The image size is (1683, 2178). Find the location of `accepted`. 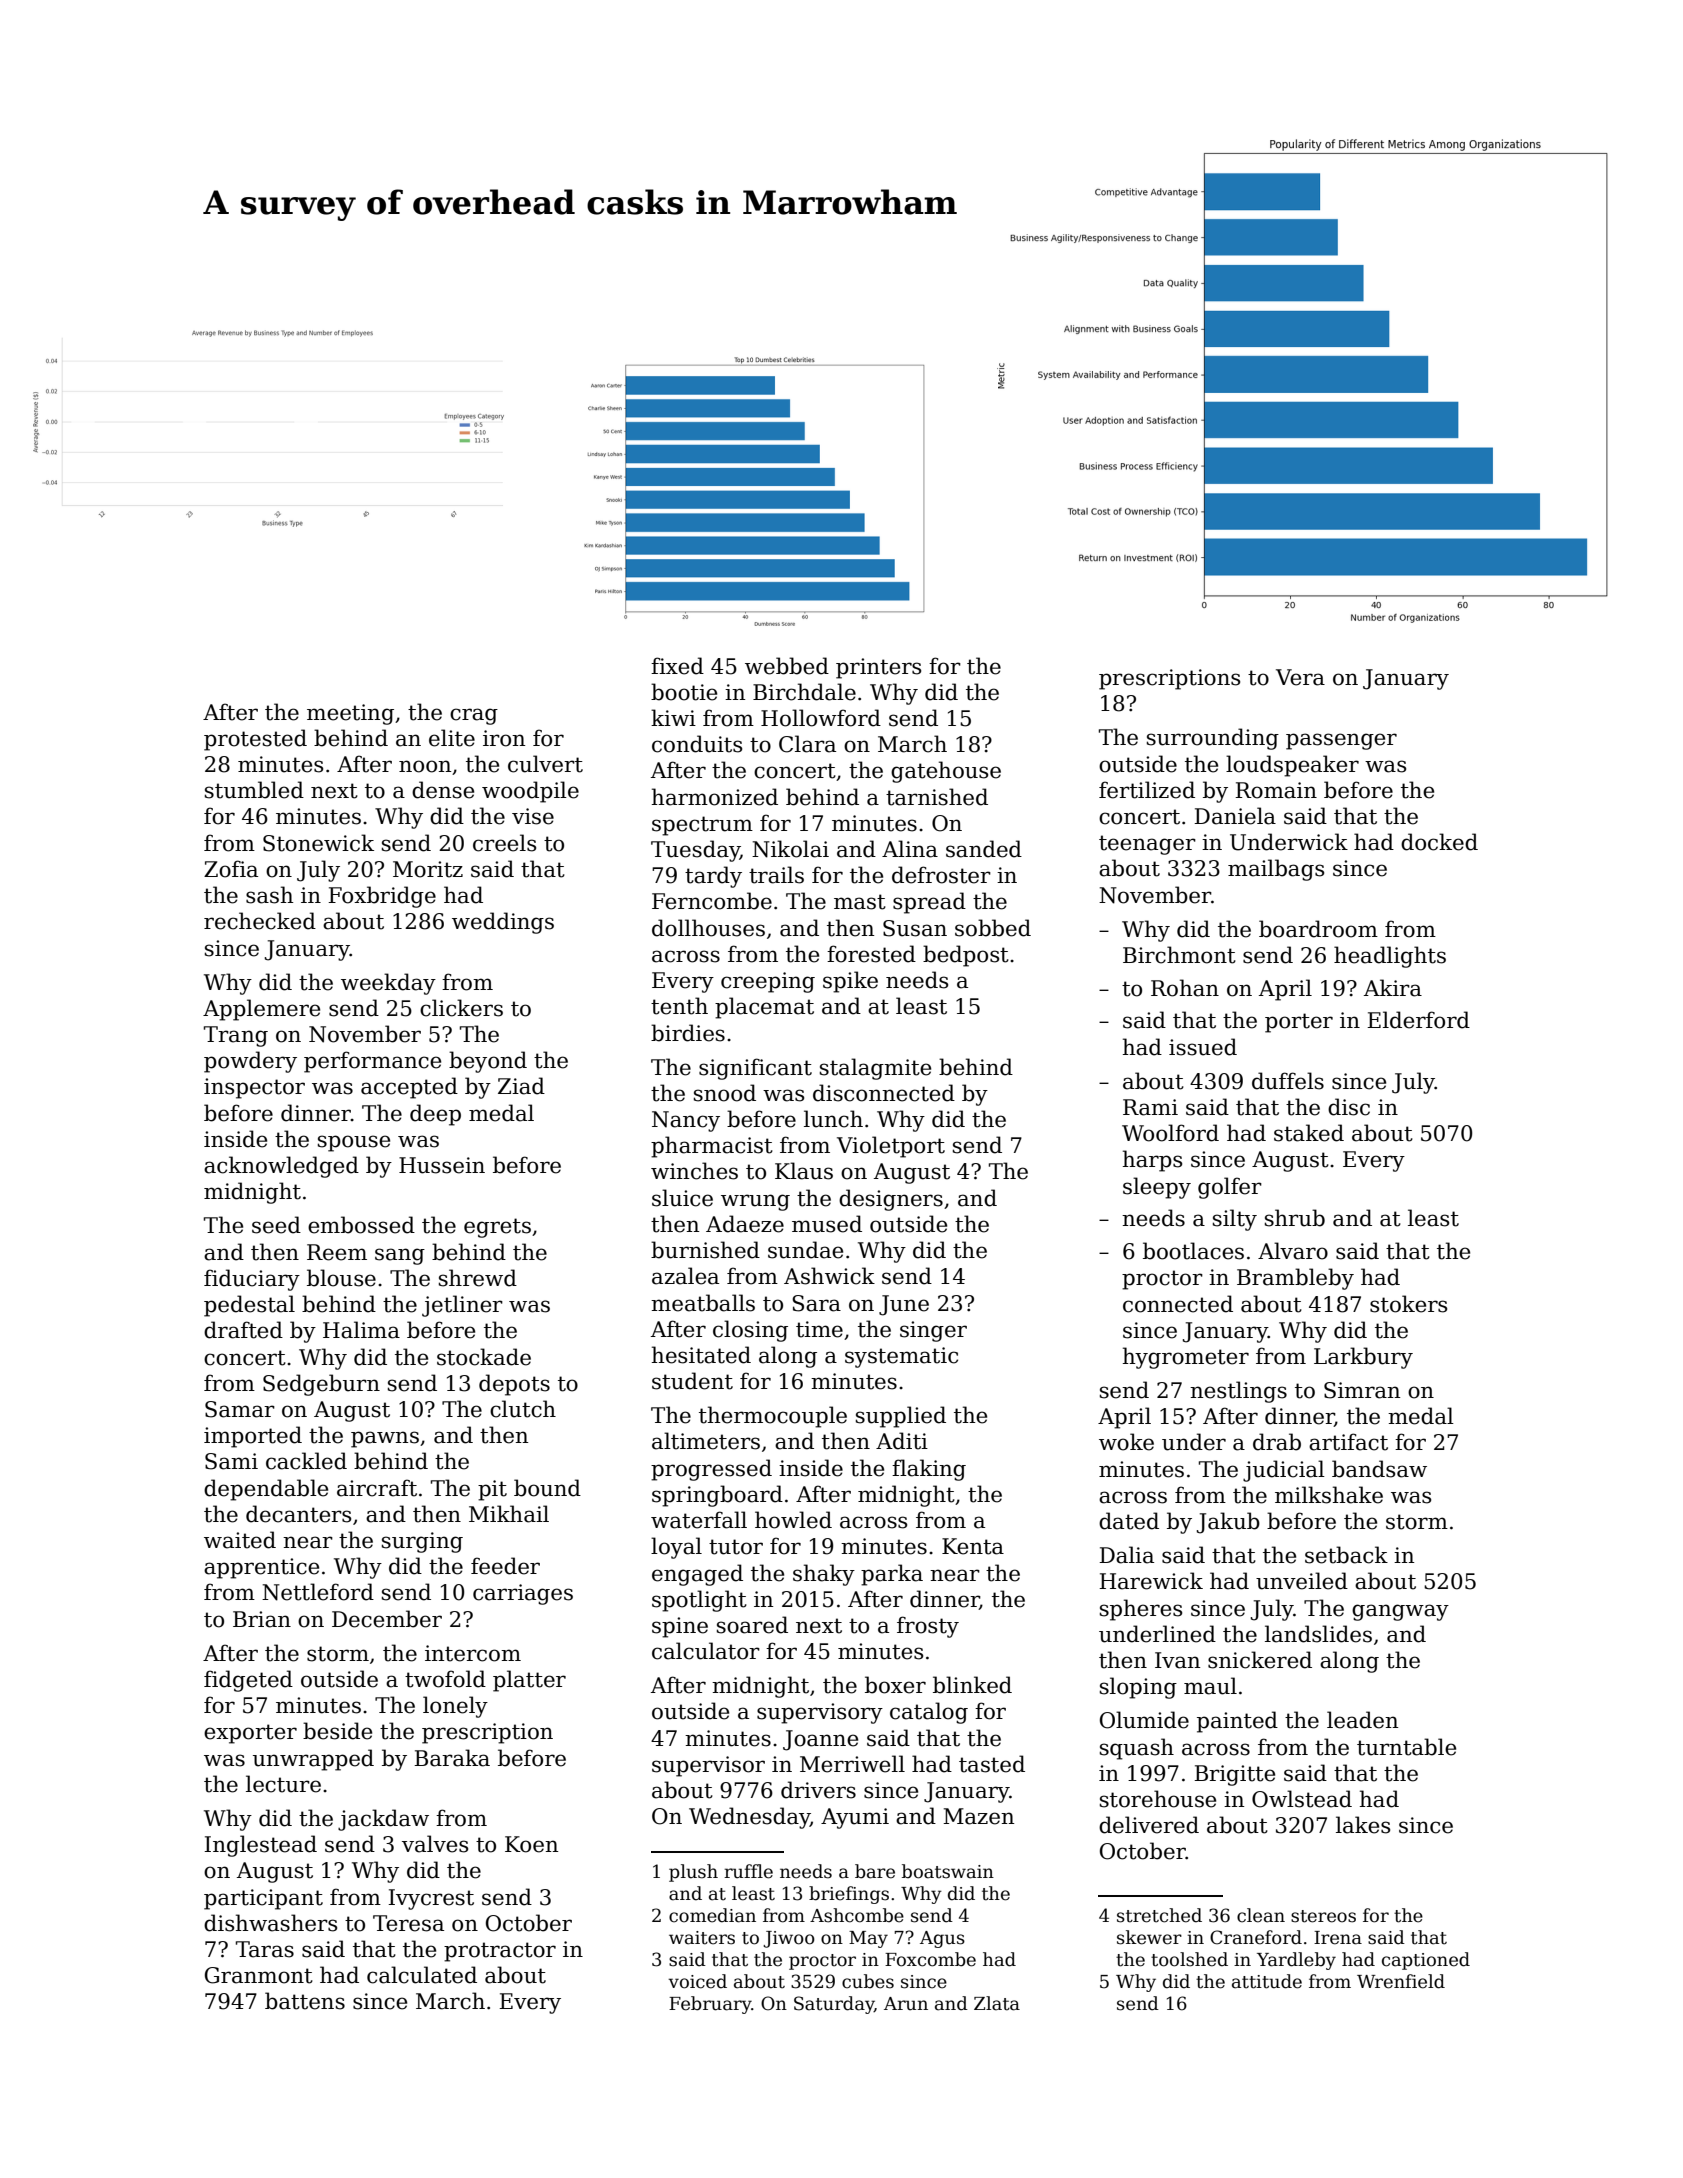

accepted is located at coordinates (409, 1088).
